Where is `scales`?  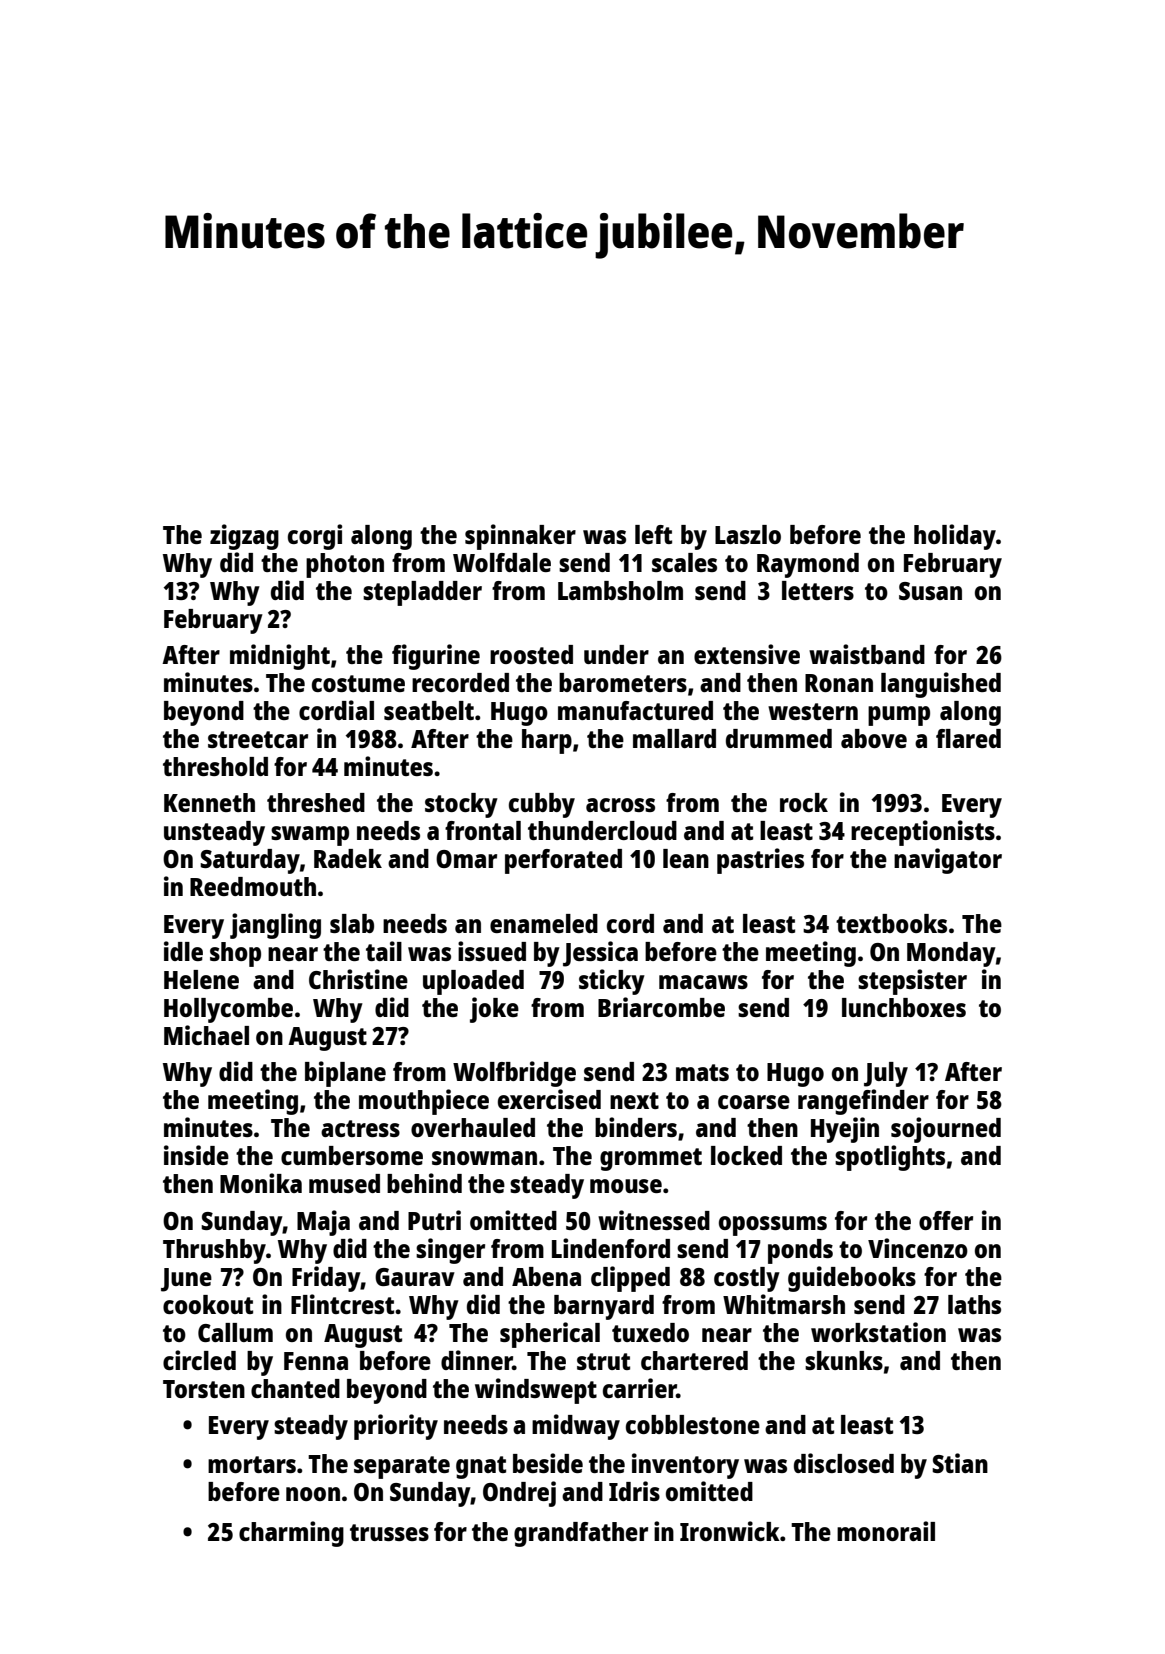 scales is located at coordinates (684, 562).
